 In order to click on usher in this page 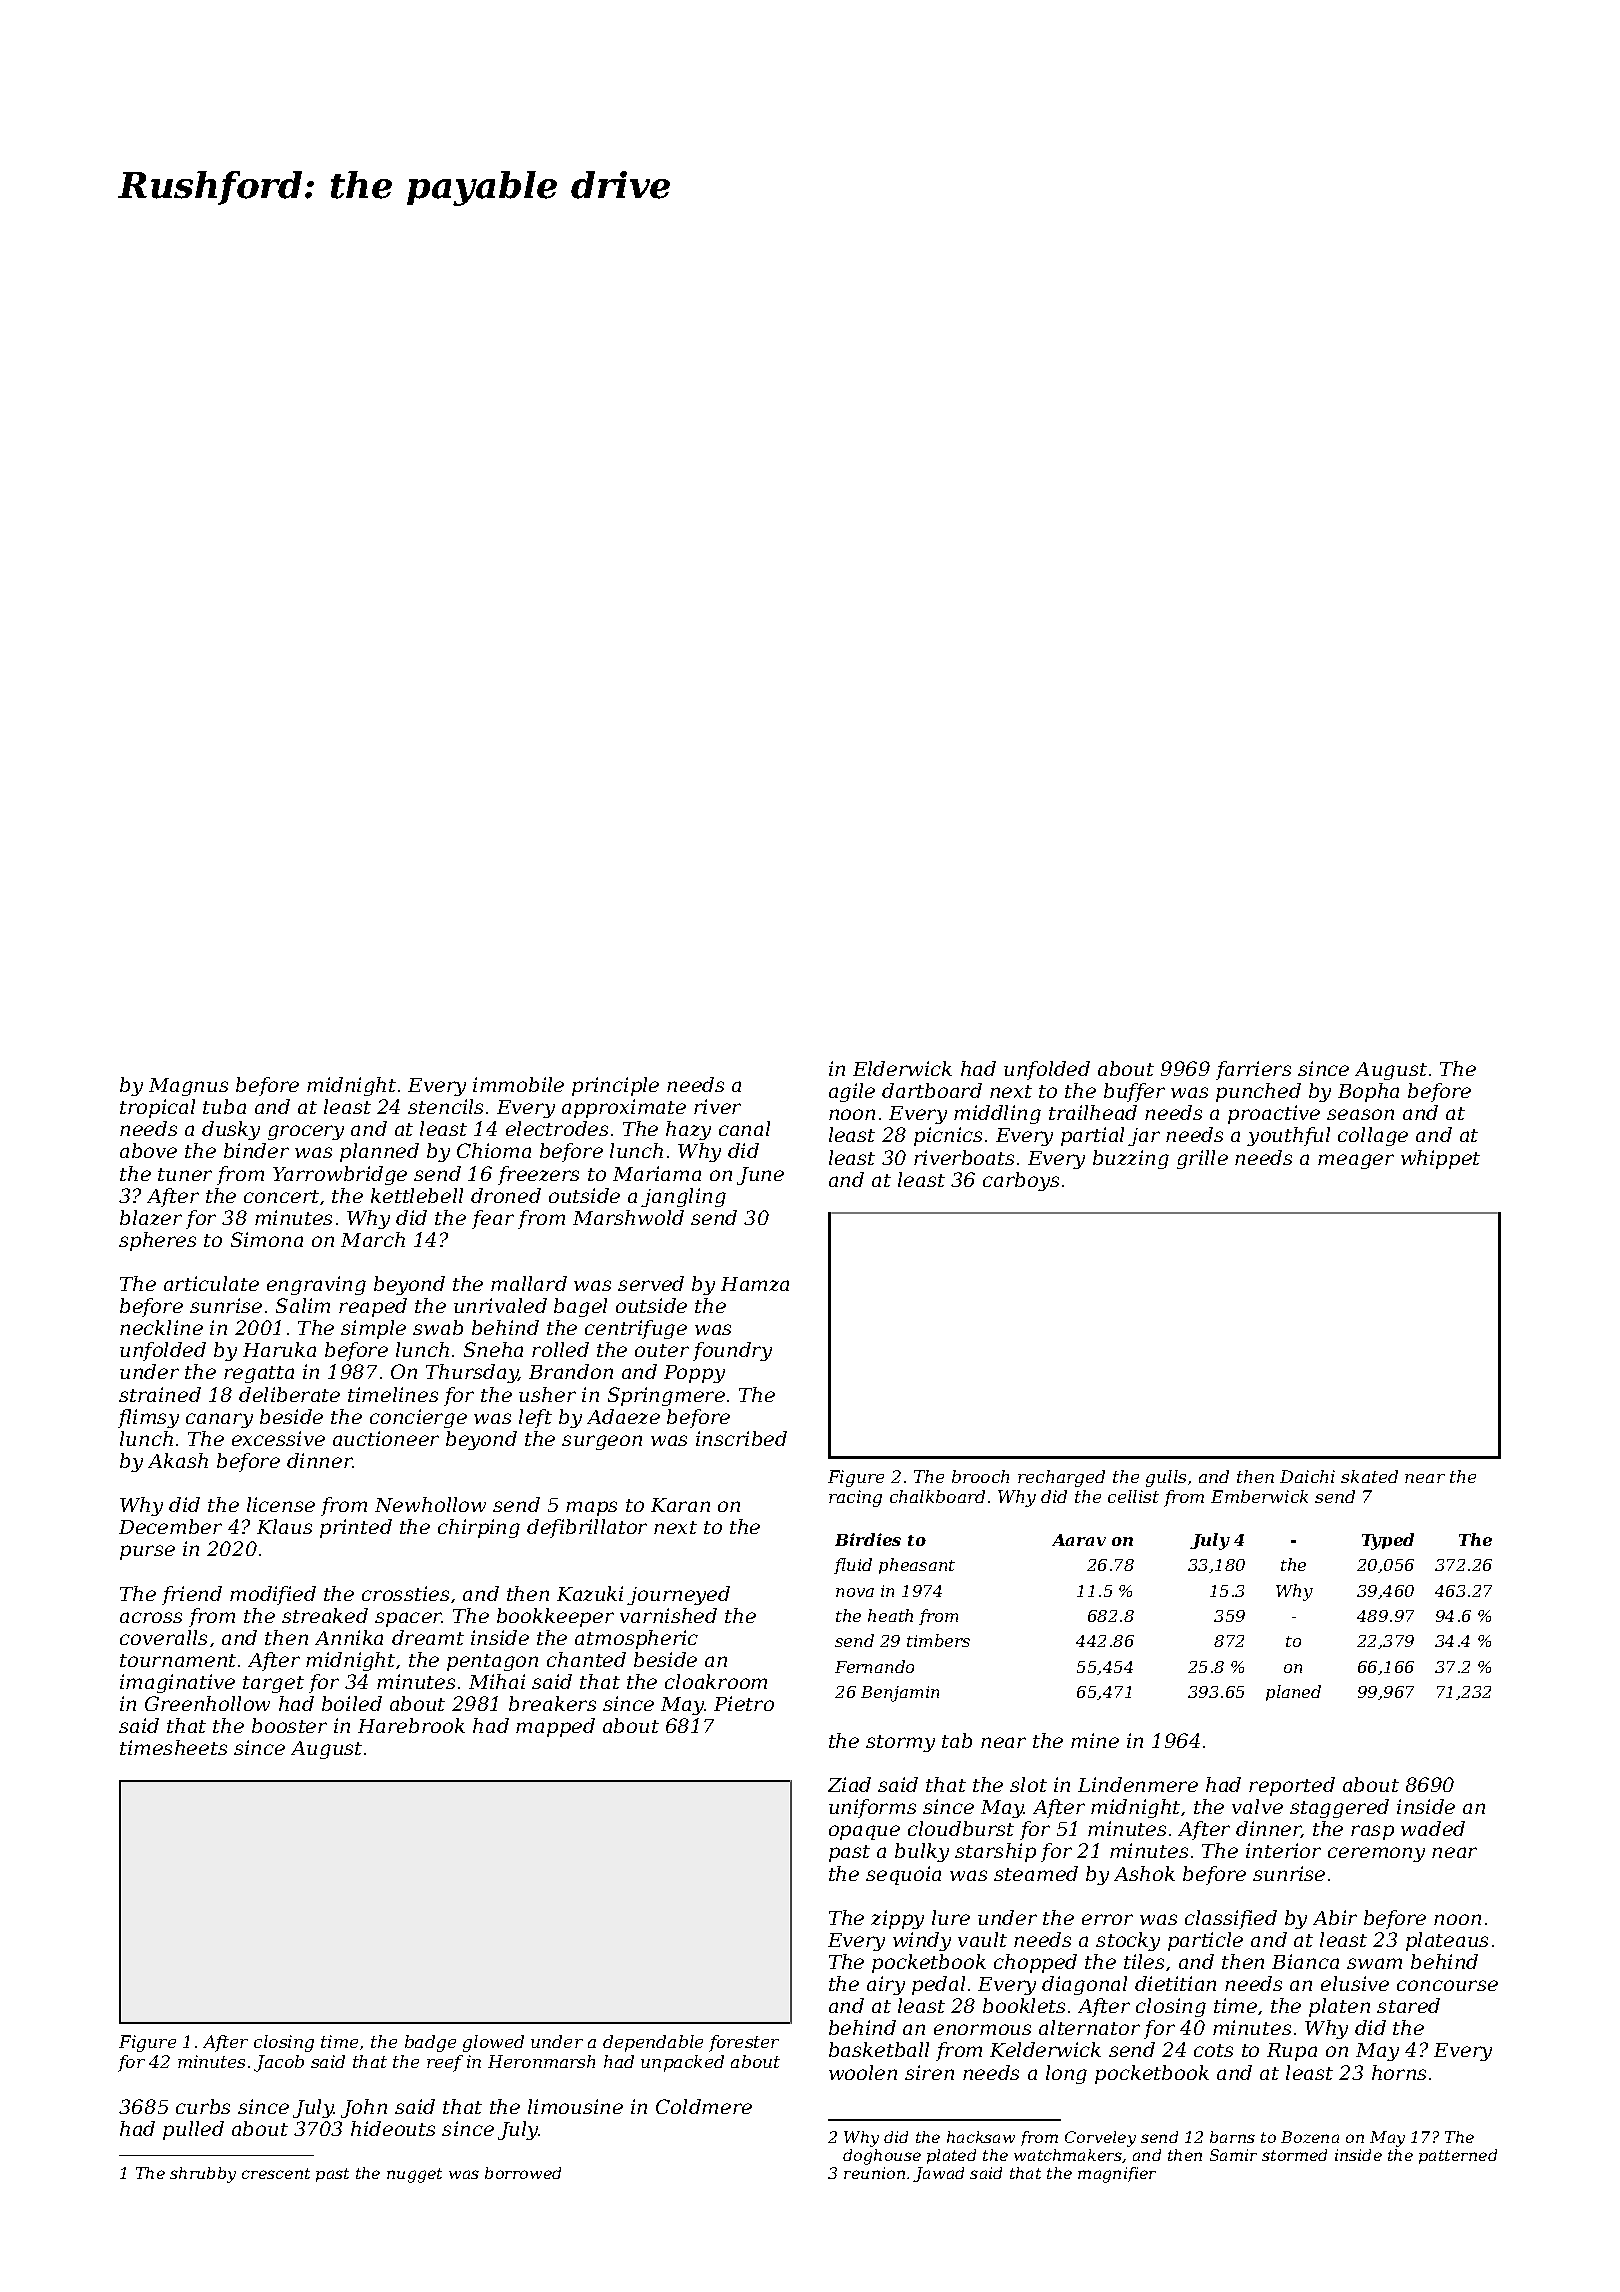, I will do `click(547, 1394)`.
